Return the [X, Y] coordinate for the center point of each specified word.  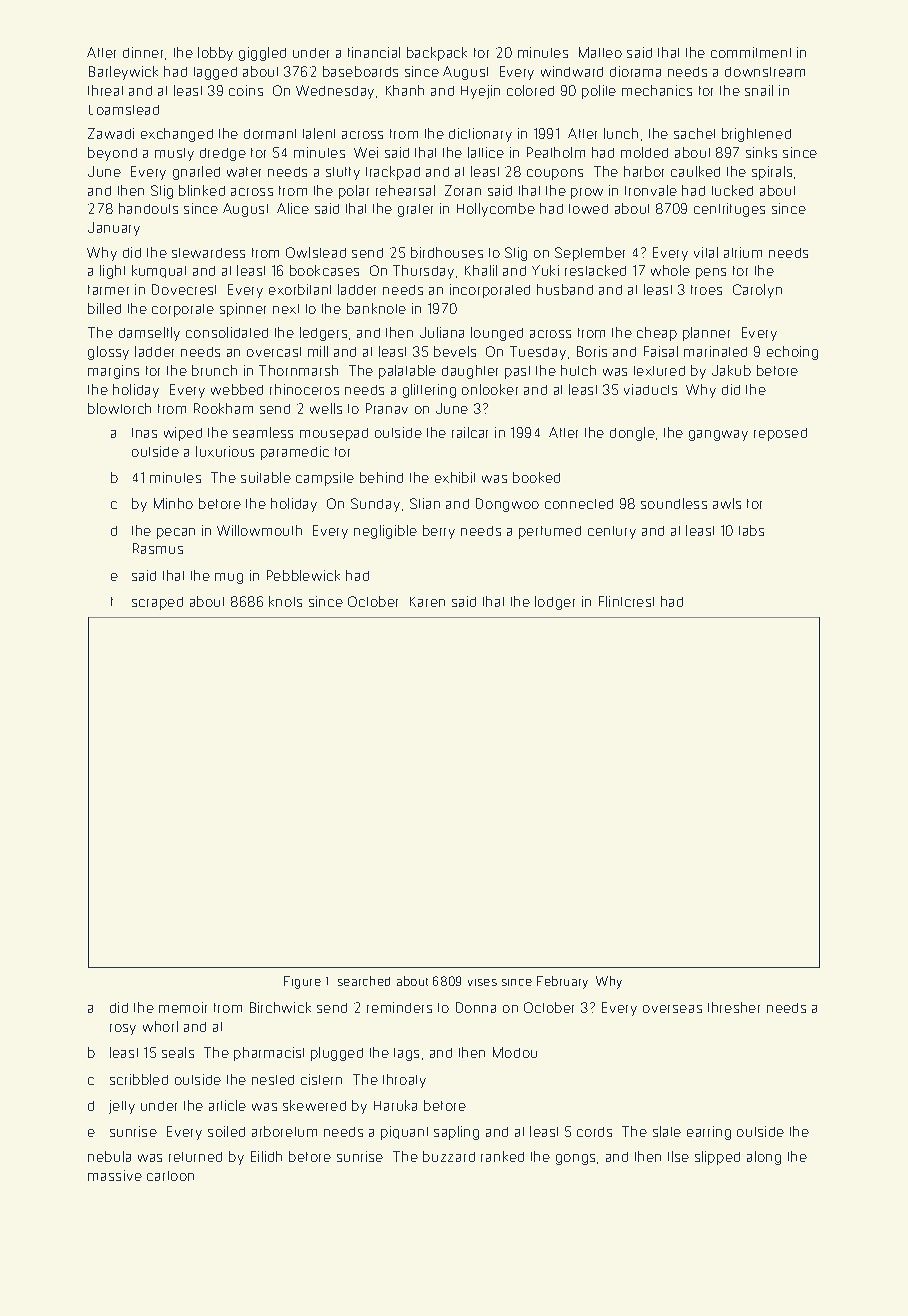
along [764, 1158]
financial [374, 52]
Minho [173, 503]
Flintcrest [626, 601]
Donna [476, 1007]
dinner [143, 52]
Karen [427, 602]
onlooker [490, 389]
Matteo [600, 52]
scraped [157, 603]
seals [178, 1052]
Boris [592, 351]
